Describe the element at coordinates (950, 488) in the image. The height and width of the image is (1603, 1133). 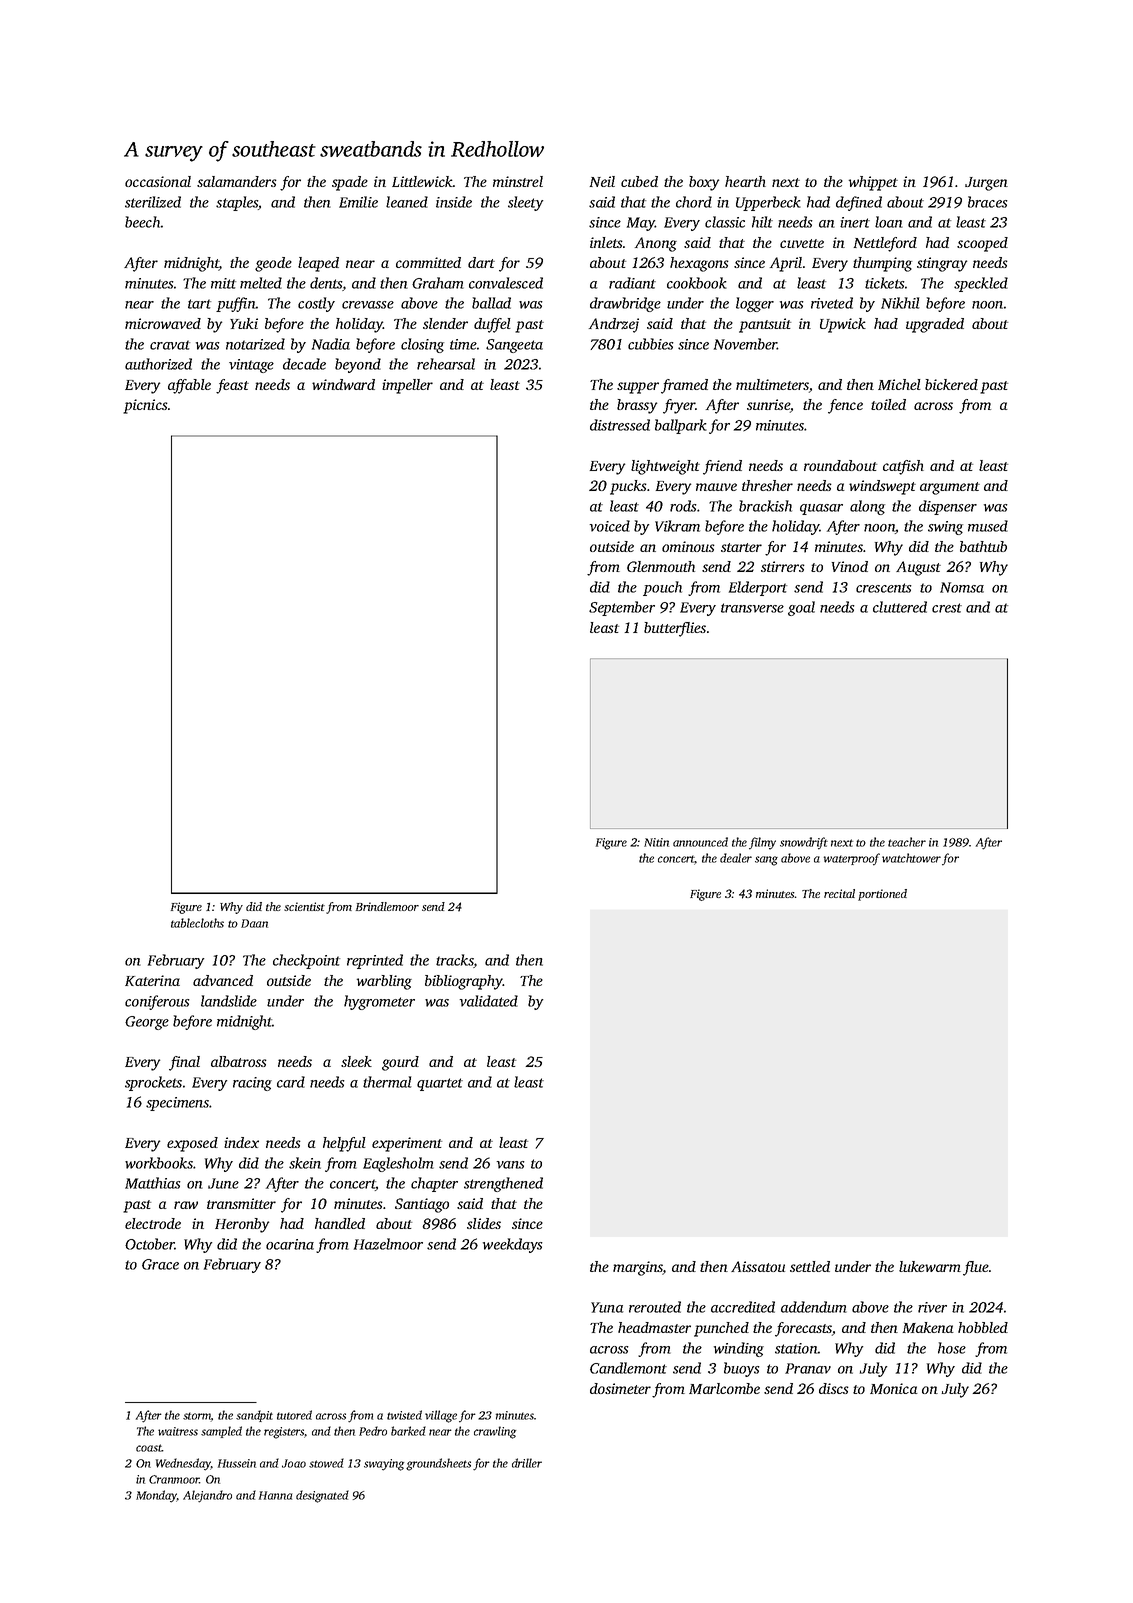
I see `argument` at that location.
